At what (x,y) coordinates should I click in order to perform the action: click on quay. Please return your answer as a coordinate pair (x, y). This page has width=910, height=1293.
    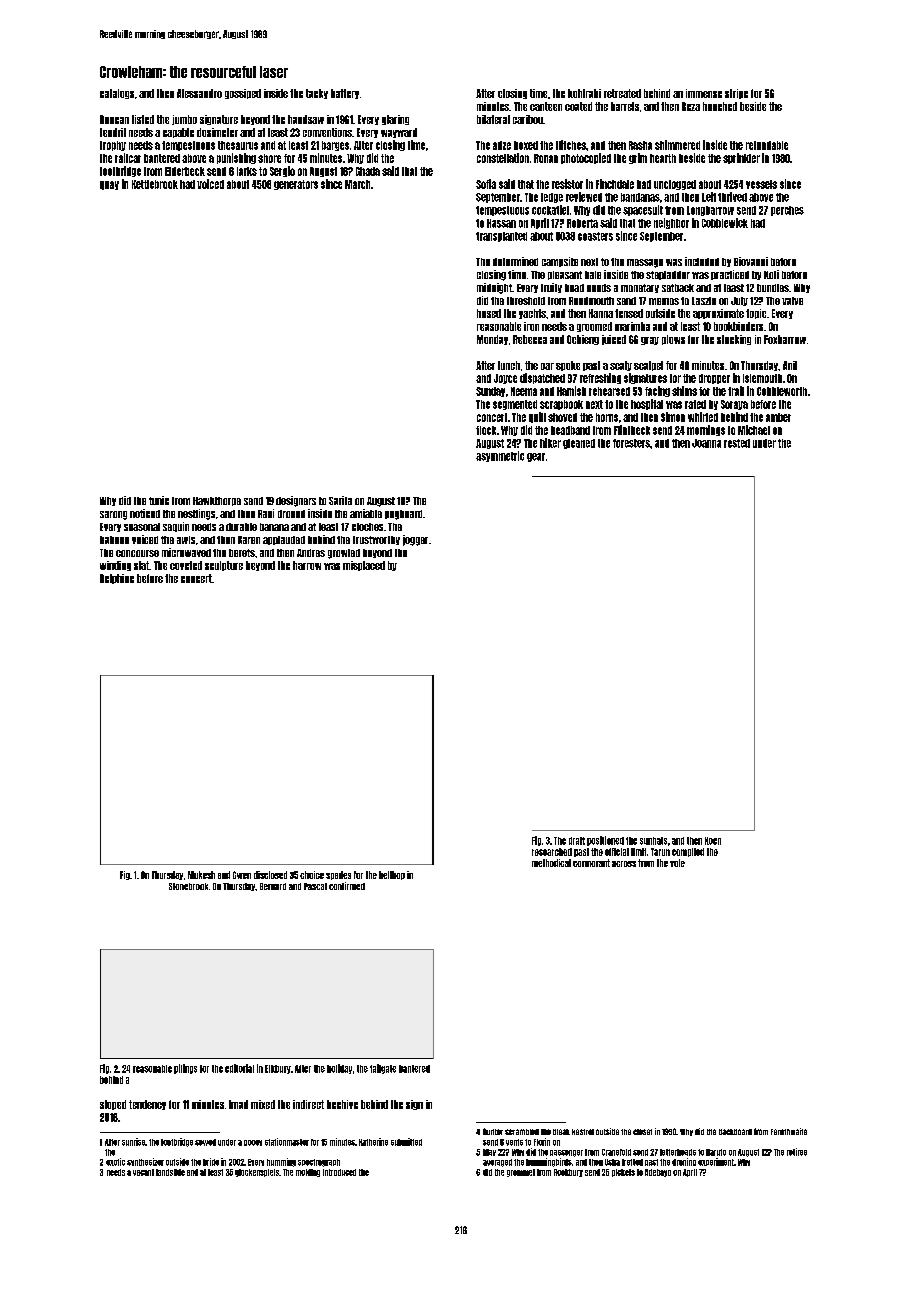
    Looking at the image, I should click on (109, 185).
